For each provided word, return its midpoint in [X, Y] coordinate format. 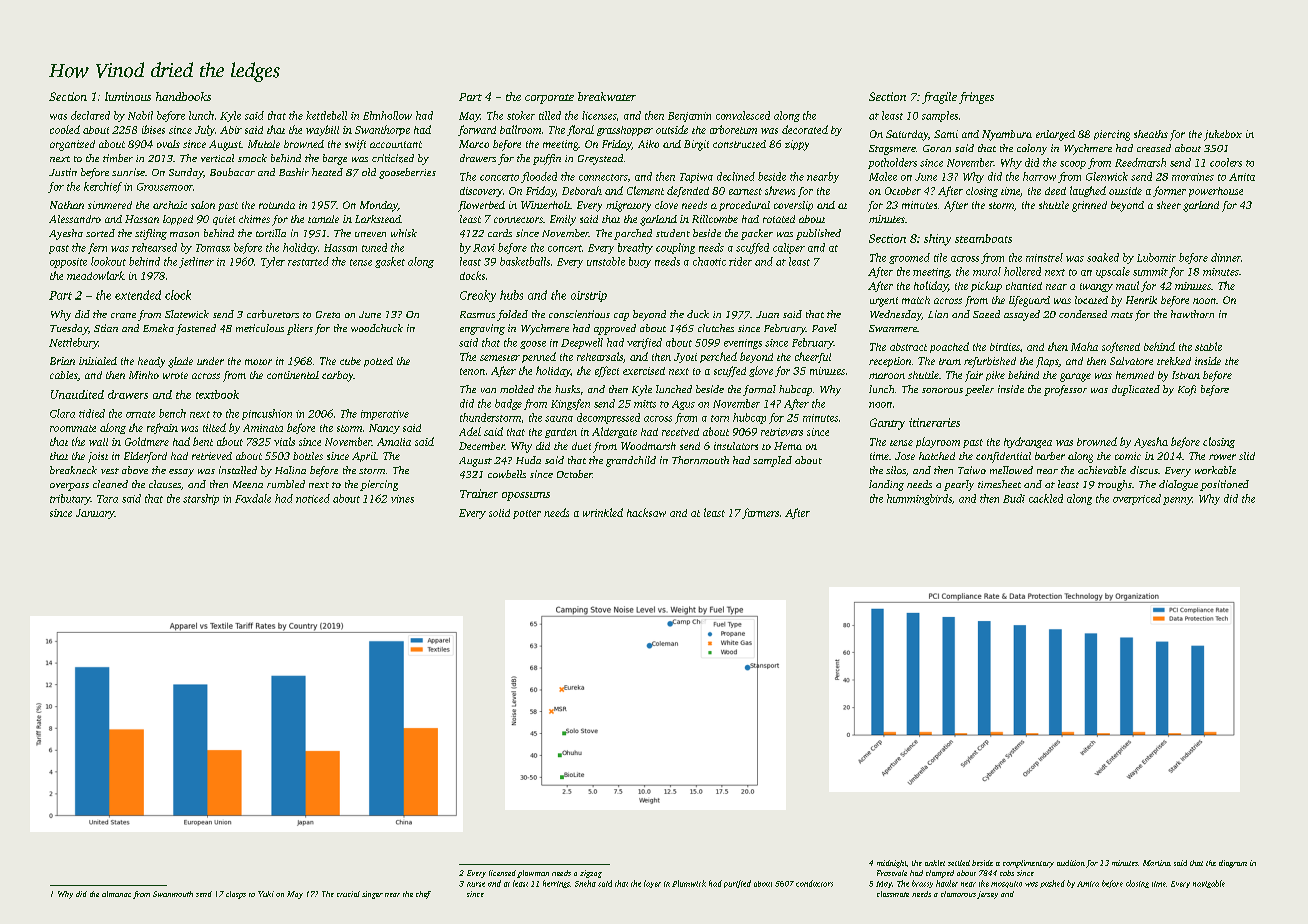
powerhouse [1216, 192]
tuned [374, 247]
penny [1177, 501]
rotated [779, 219]
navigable [1209, 884]
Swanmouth [173, 894]
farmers [760, 513]
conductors [814, 883]
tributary [70, 499]
